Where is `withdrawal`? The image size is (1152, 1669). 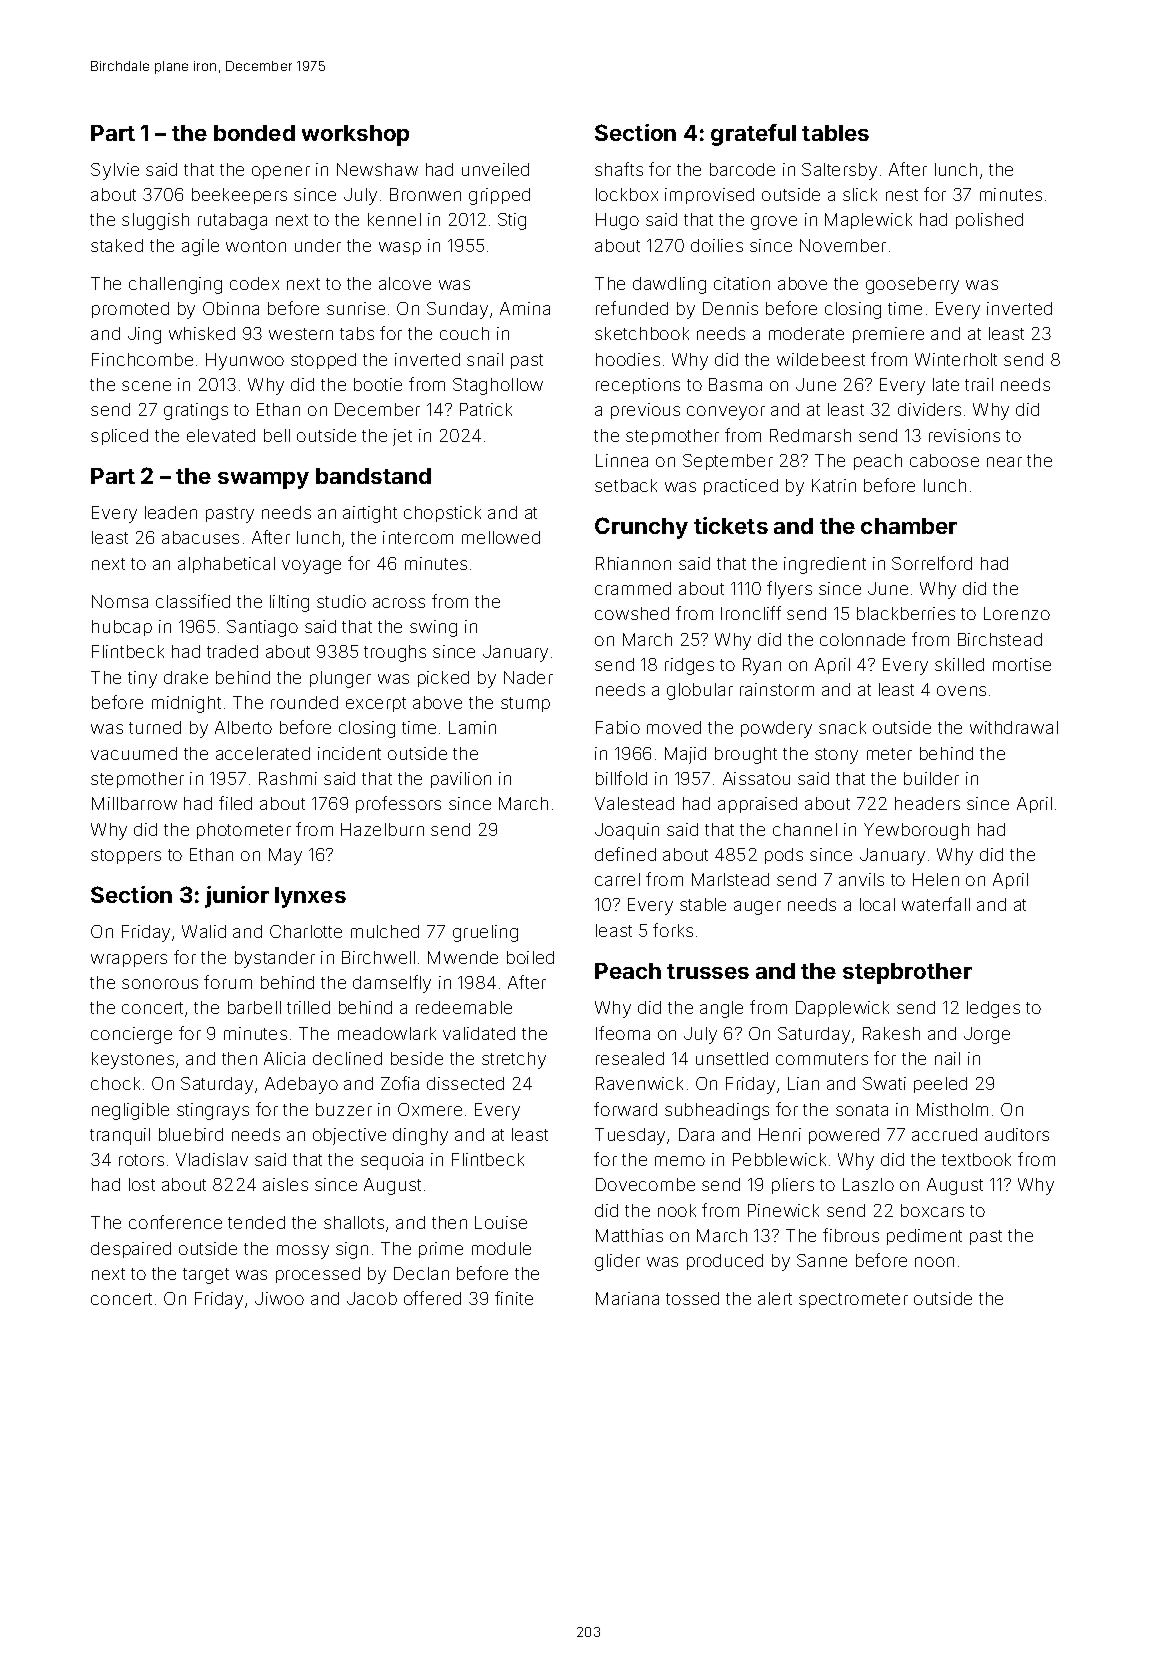 withdrawal is located at coordinates (1014, 727).
